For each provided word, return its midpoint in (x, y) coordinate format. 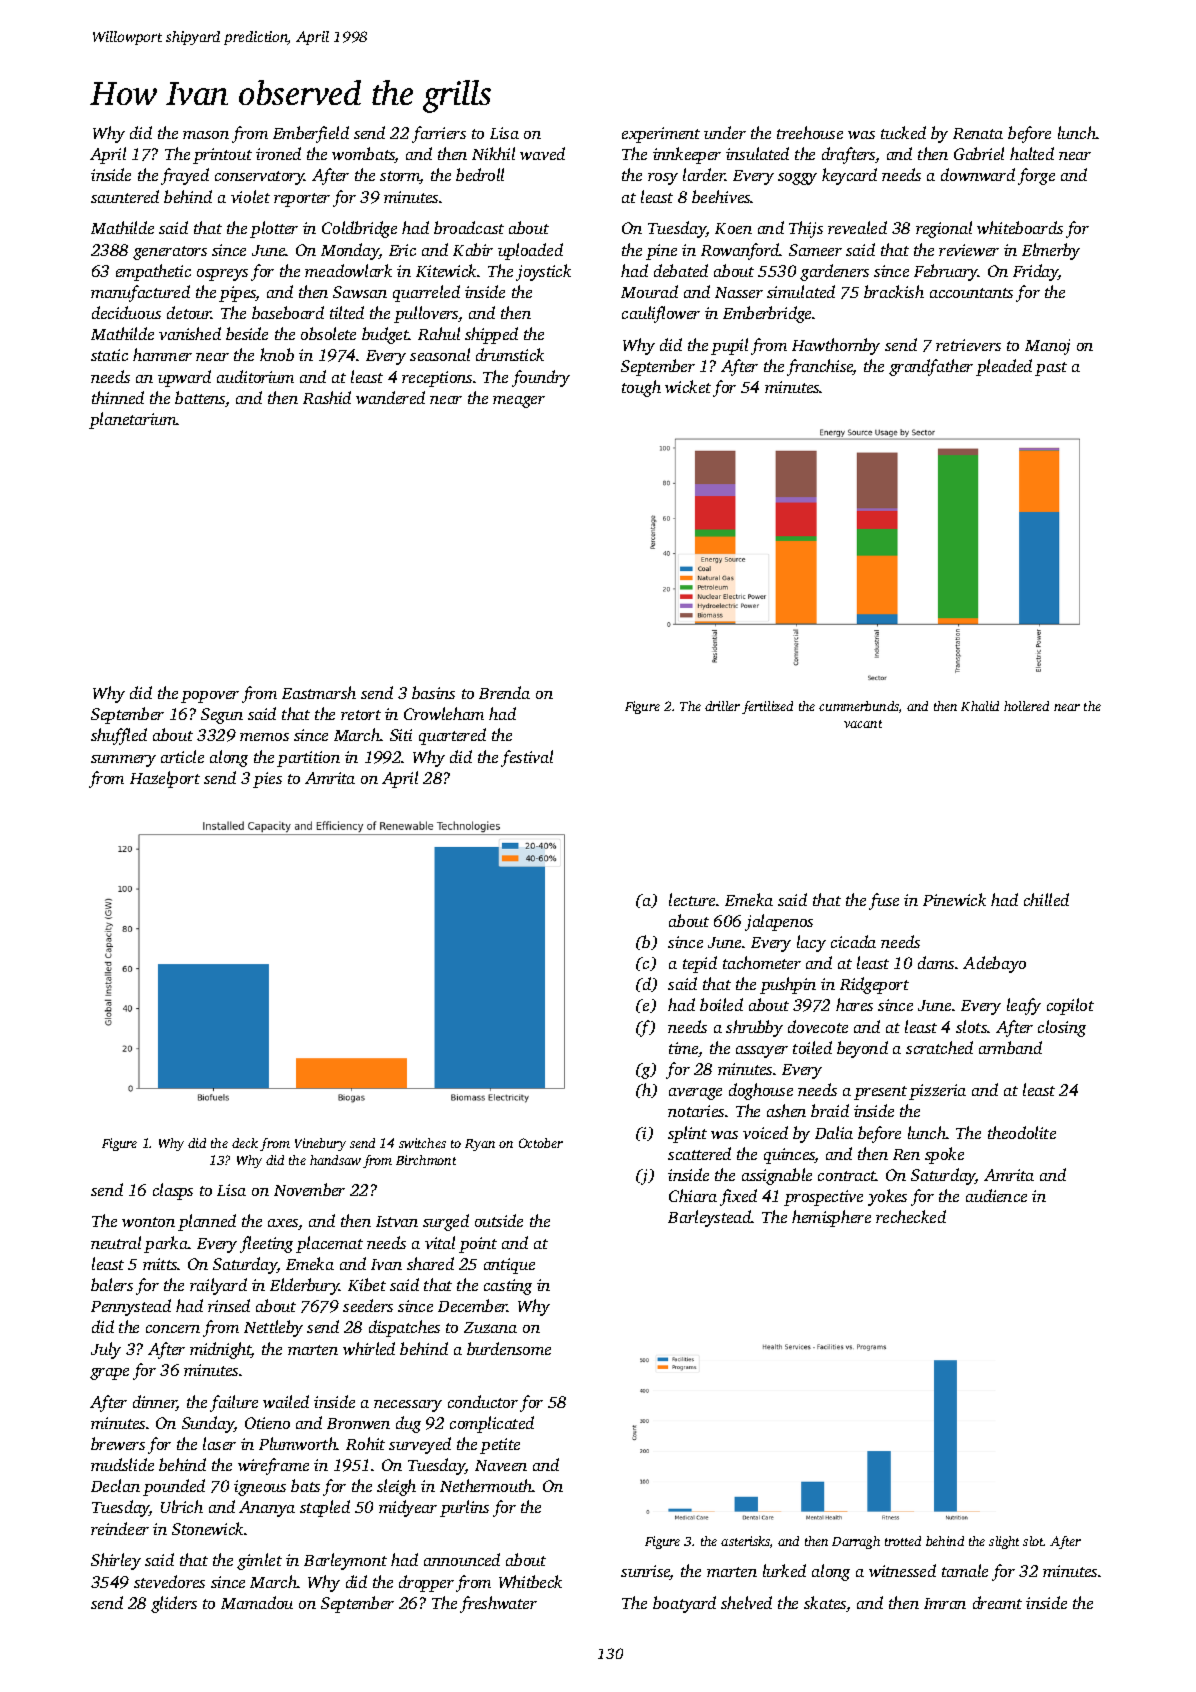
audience (996, 1195)
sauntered (125, 196)
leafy (1024, 1006)
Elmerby (1051, 251)
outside (499, 1220)
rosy (663, 179)
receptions (437, 379)
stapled (325, 1508)
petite (500, 1446)
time (684, 1049)
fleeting (266, 1244)
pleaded (1004, 367)
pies (267, 780)
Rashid (327, 397)
